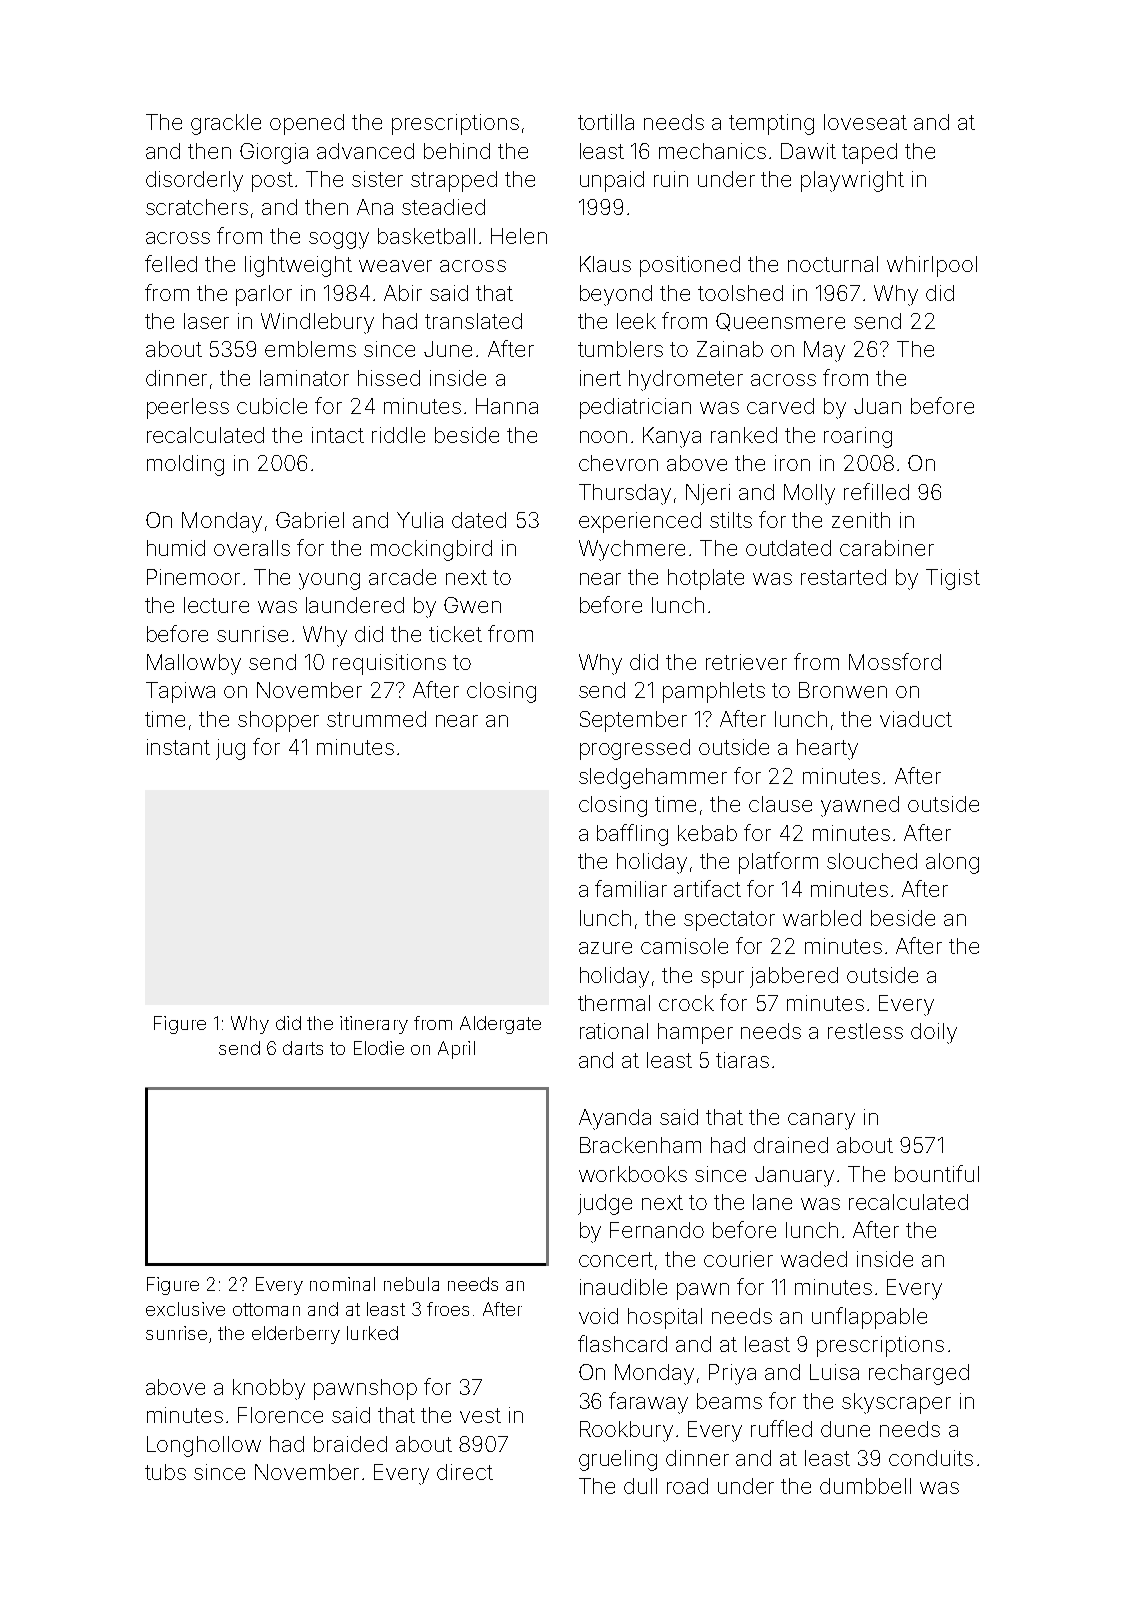 The image size is (1127, 1601). What do you see at coordinates (732, 1374) in the screenshot?
I see `Priya` at bounding box center [732, 1374].
